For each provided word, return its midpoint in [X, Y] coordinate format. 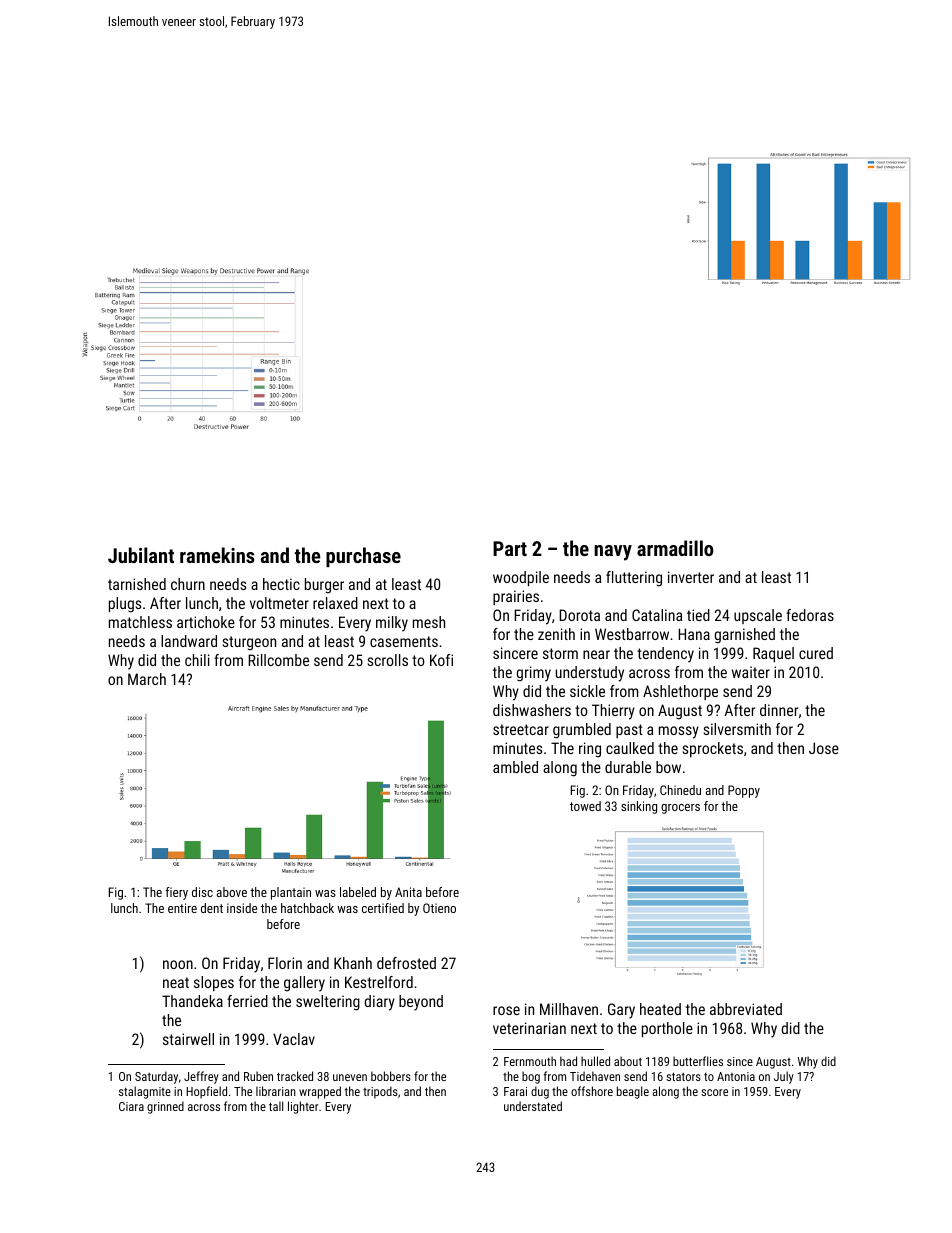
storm [560, 653]
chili [197, 660]
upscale [758, 616]
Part [510, 548]
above [232, 892]
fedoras [810, 615]
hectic [281, 584]
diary [379, 1003]
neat [176, 982]
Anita [408, 892]
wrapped [320, 1092]
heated [660, 1009]
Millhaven [569, 1009]
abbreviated [746, 1009]
